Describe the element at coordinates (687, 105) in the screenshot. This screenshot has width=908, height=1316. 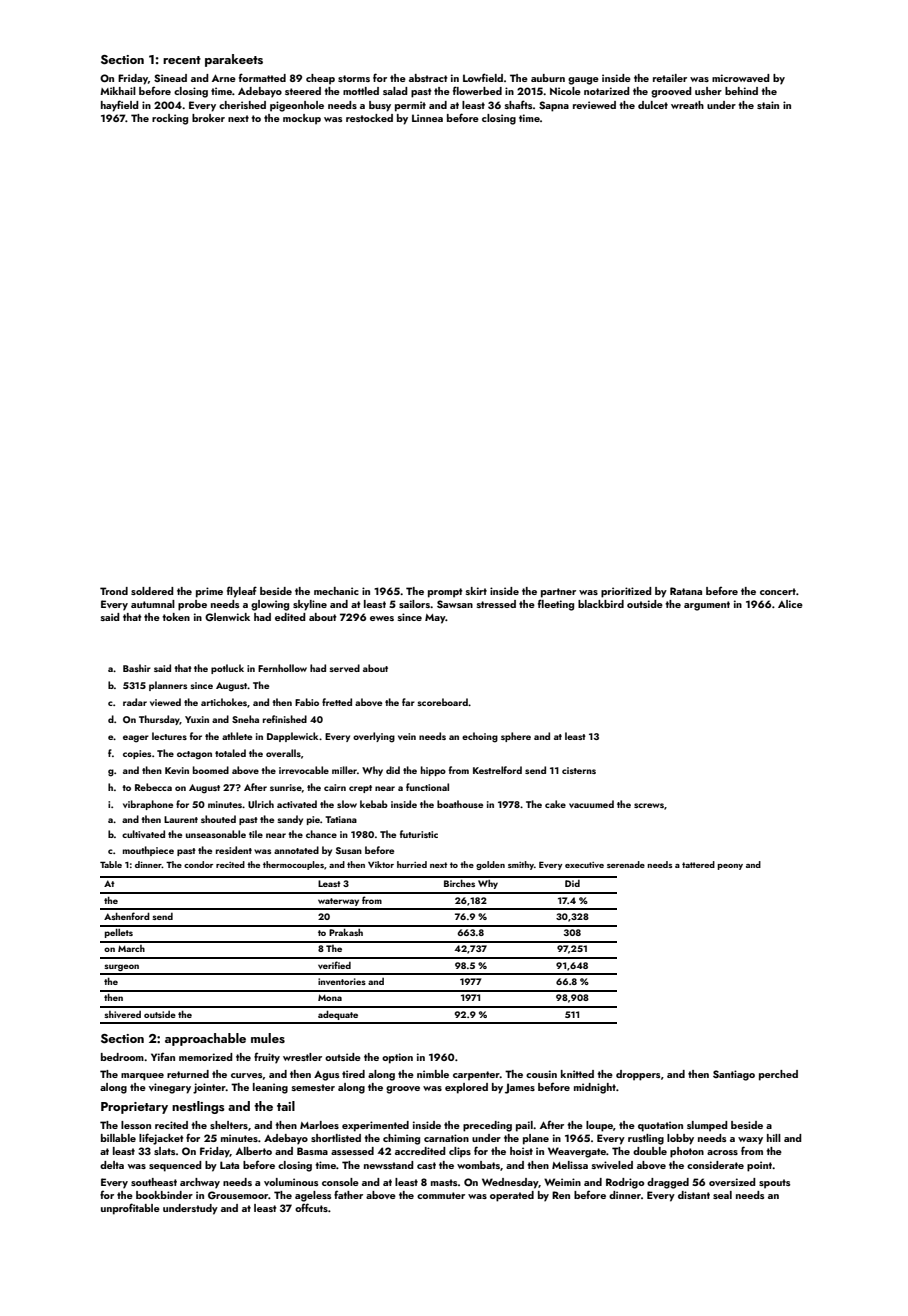
I see `wreath` at that location.
